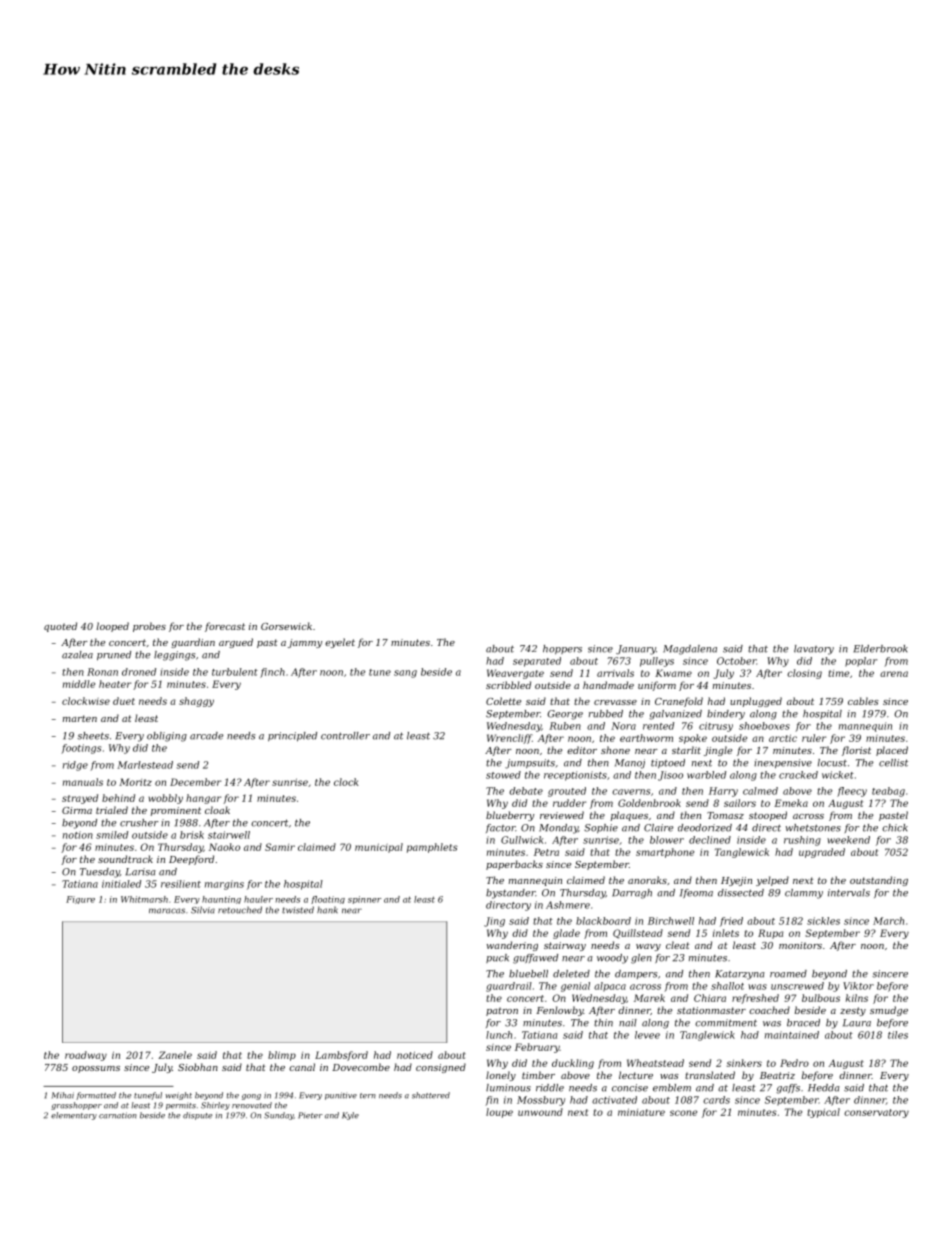  Describe the element at coordinates (286, 626) in the document. I see `Gorsewick` at that location.
